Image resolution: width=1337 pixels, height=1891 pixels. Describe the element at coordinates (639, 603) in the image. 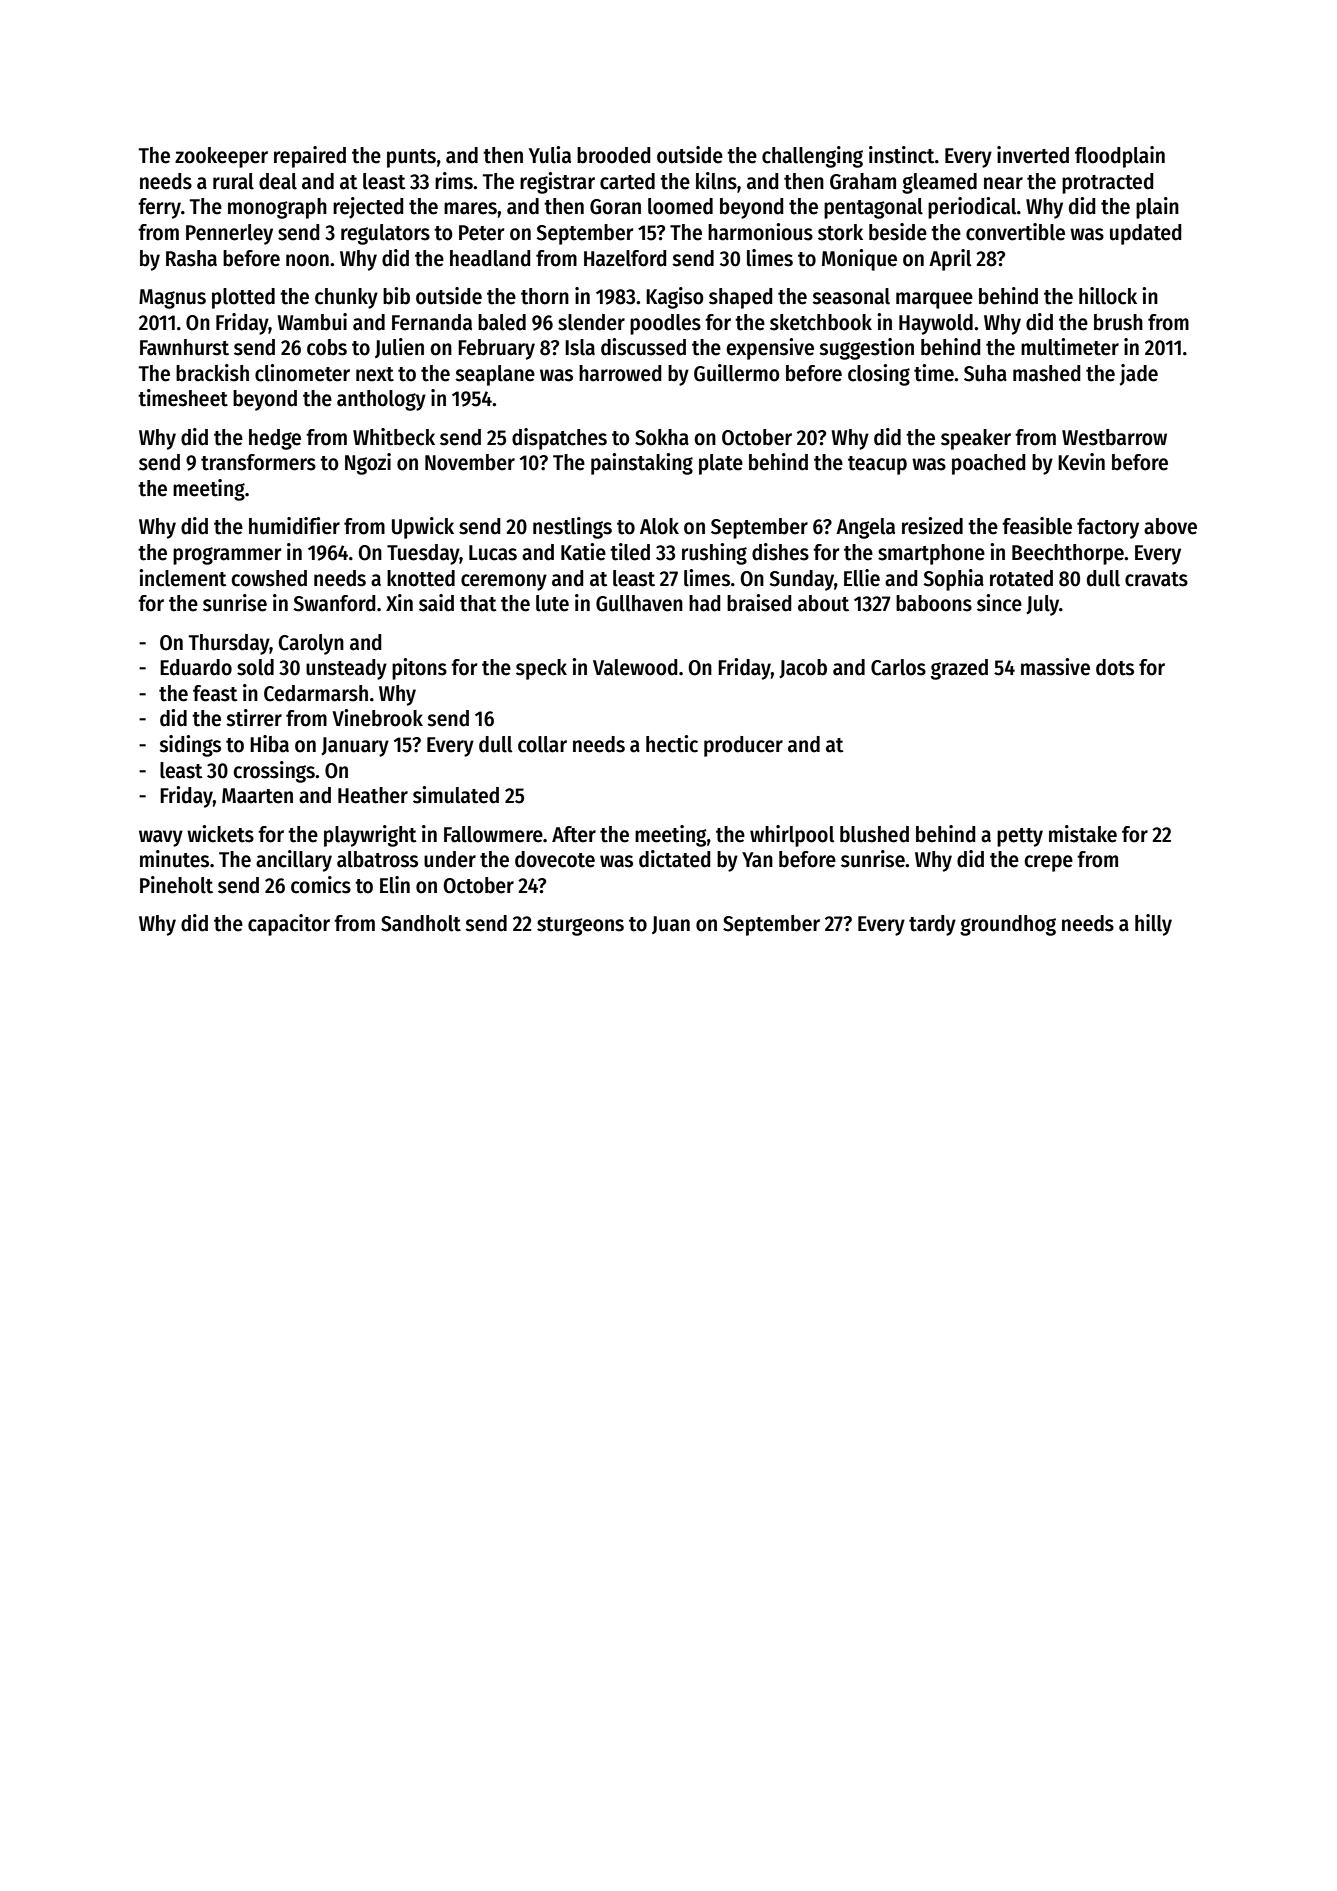

I see `Gullhaven` at that location.
